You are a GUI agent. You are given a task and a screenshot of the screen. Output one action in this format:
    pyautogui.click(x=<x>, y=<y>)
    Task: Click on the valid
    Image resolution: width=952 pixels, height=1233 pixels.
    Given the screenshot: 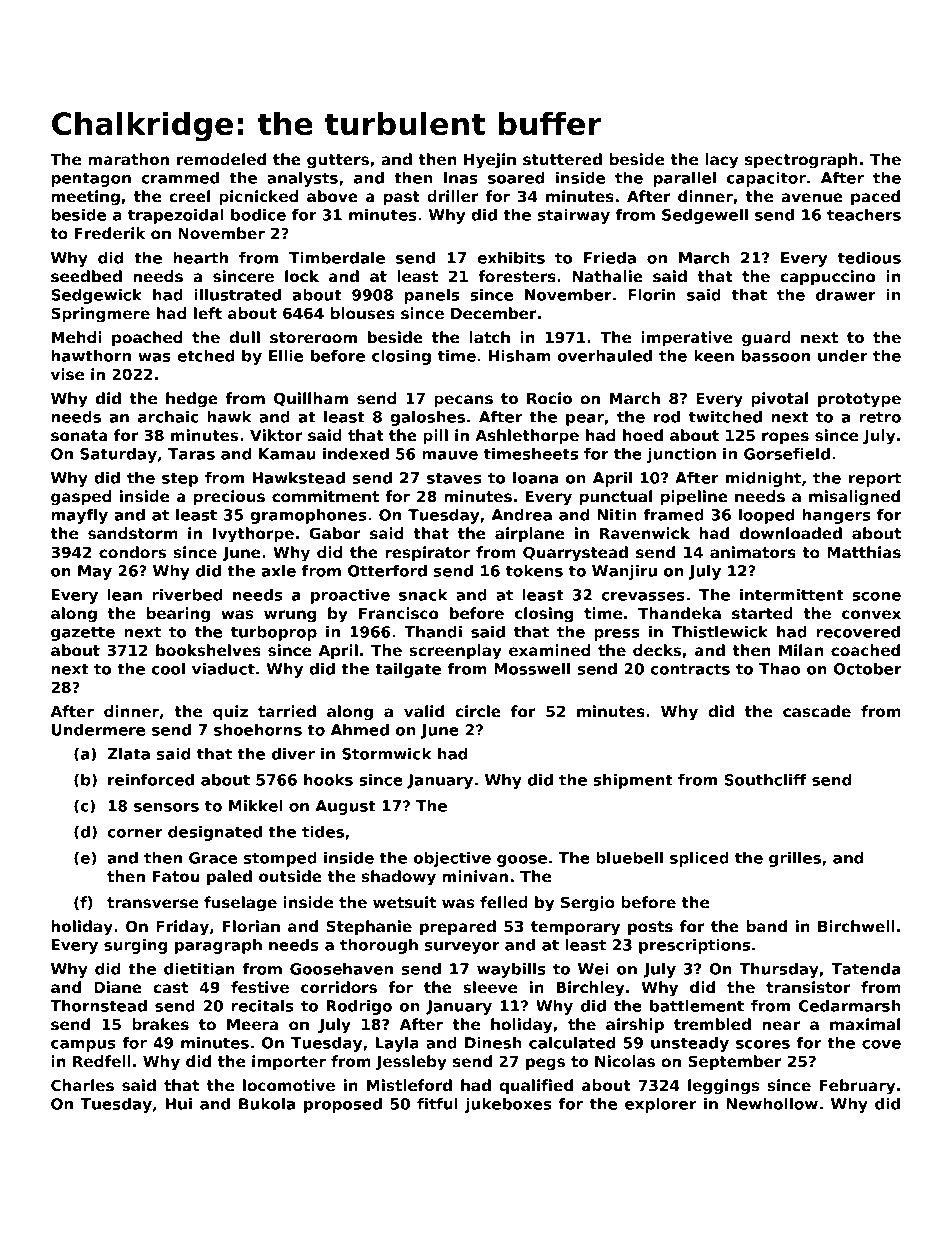 What is the action you would take?
    pyautogui.click(x=424, y=711)
